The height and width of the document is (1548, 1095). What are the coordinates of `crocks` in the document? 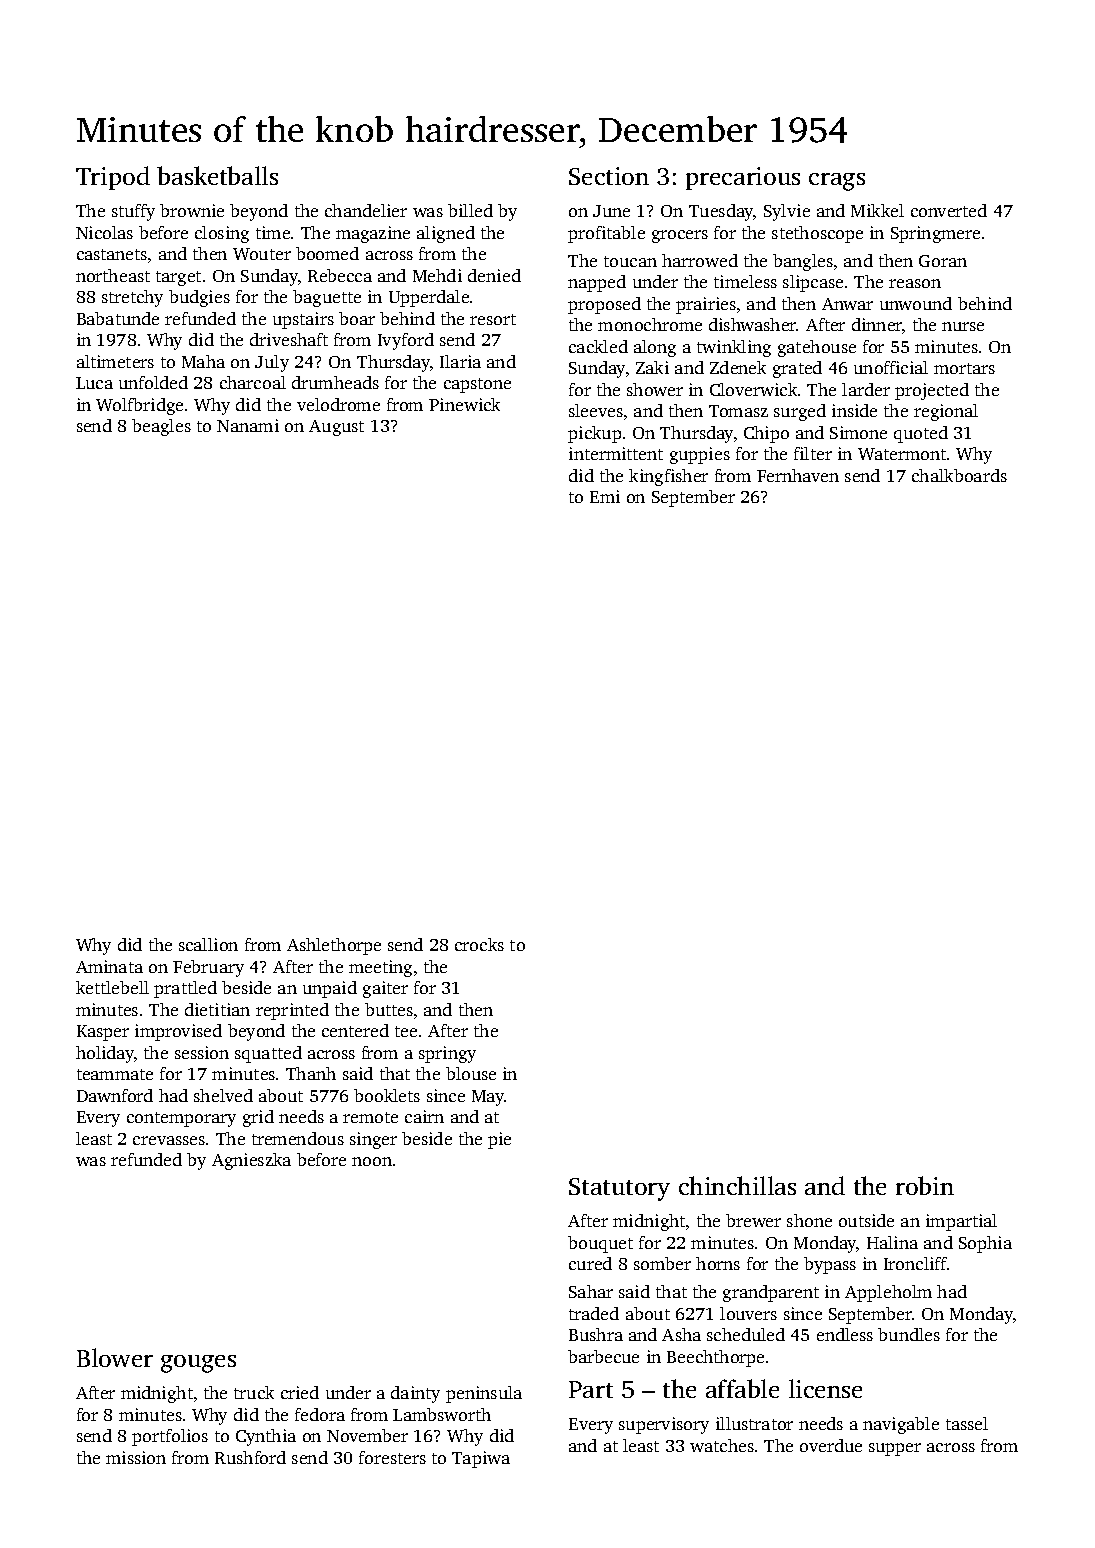 It's located at (479, 944).
